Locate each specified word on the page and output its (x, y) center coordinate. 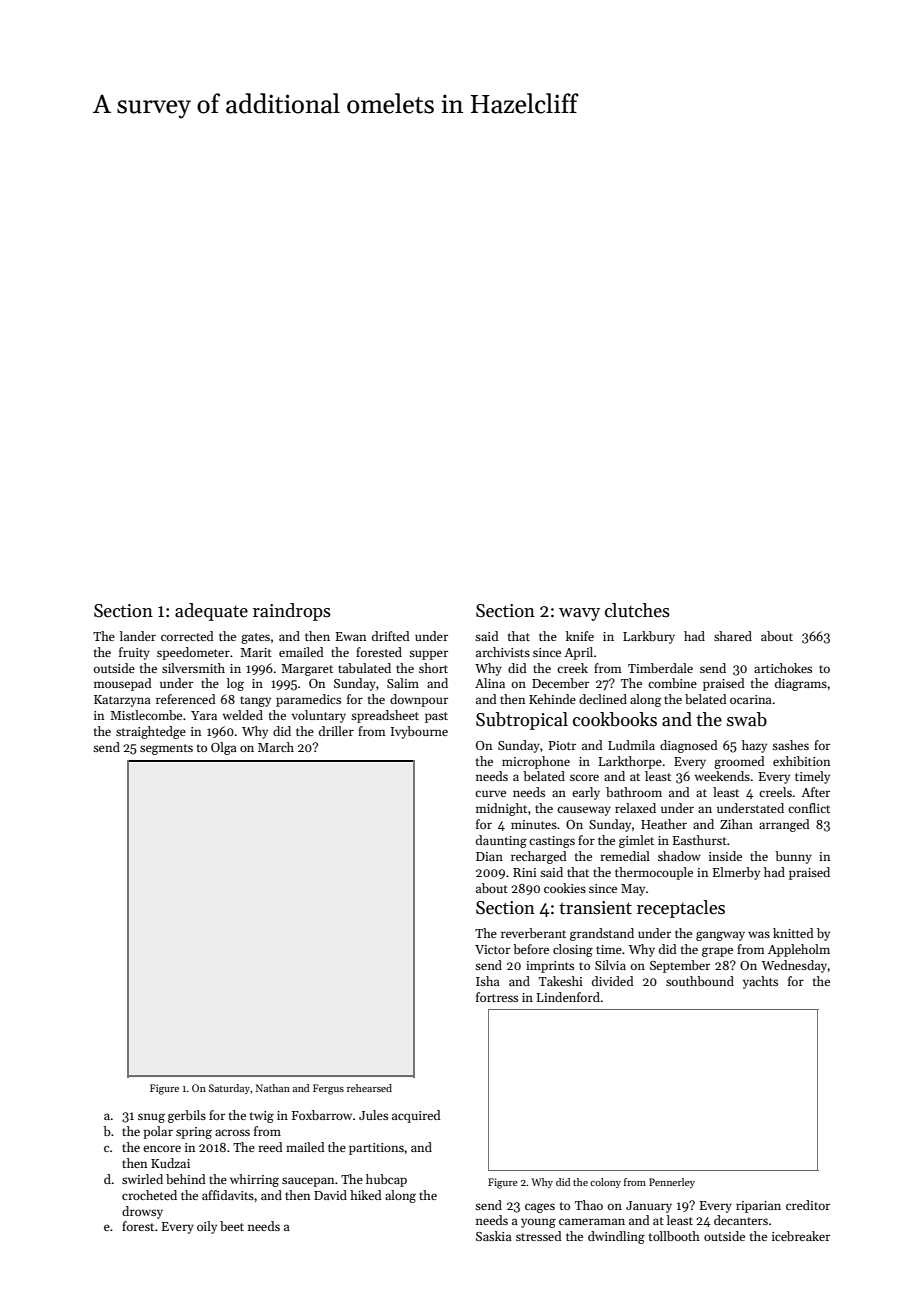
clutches (637, 610)
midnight (501, 809)
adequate (211, 612)
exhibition (801, 761)
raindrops (292, 612)
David (330, 1195)
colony (605, 1183)
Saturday (229, 1089)
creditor (808, 1205)
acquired (416, 1116)
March (276, 747)
